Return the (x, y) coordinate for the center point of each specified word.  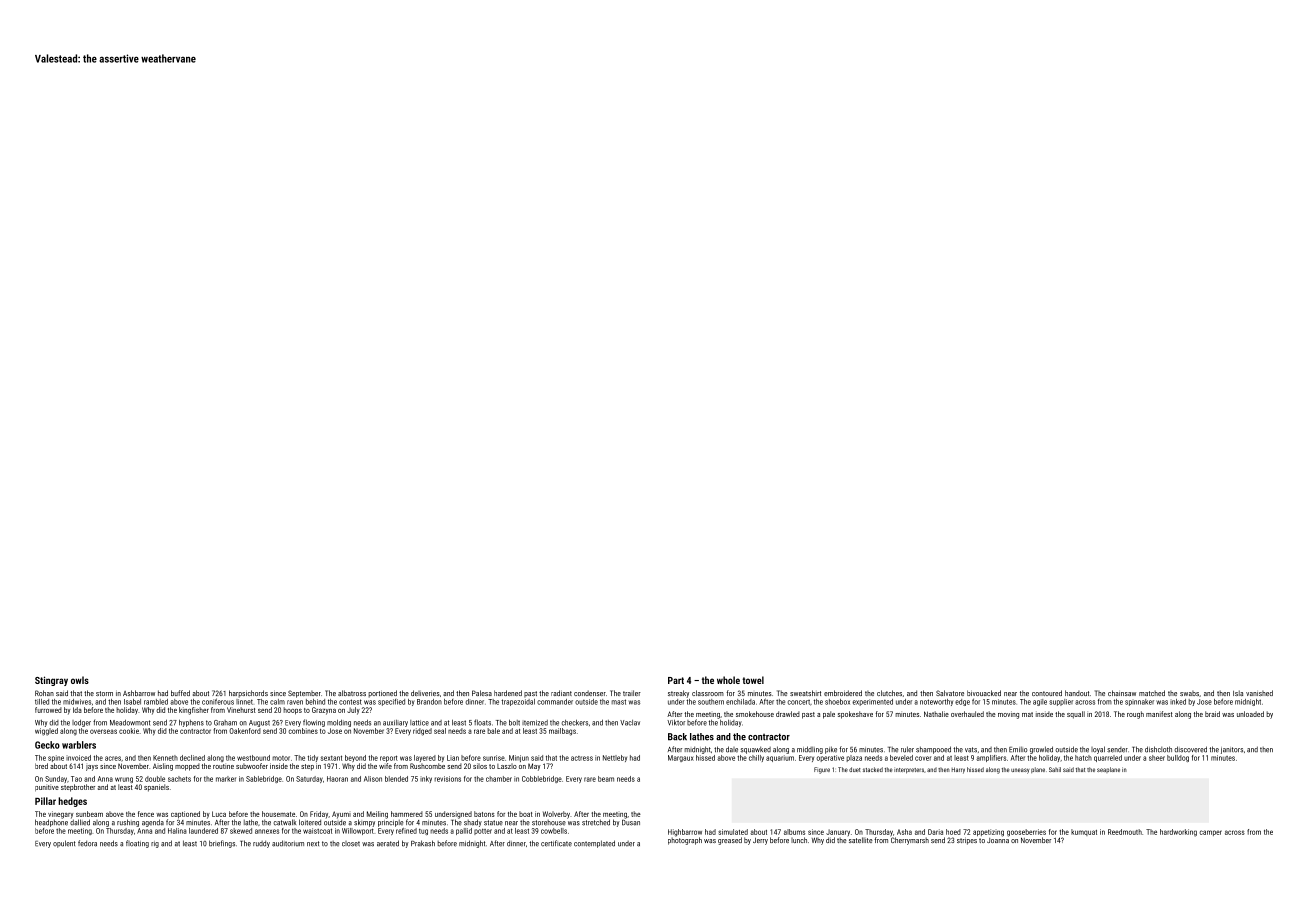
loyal (1098, 750)
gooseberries (1026, 833)
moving (1008, 715)
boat (526, 814)
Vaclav (630, 723)
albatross (352, 693)
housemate (278, 814)
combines (303, 731)
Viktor (676, 722)
